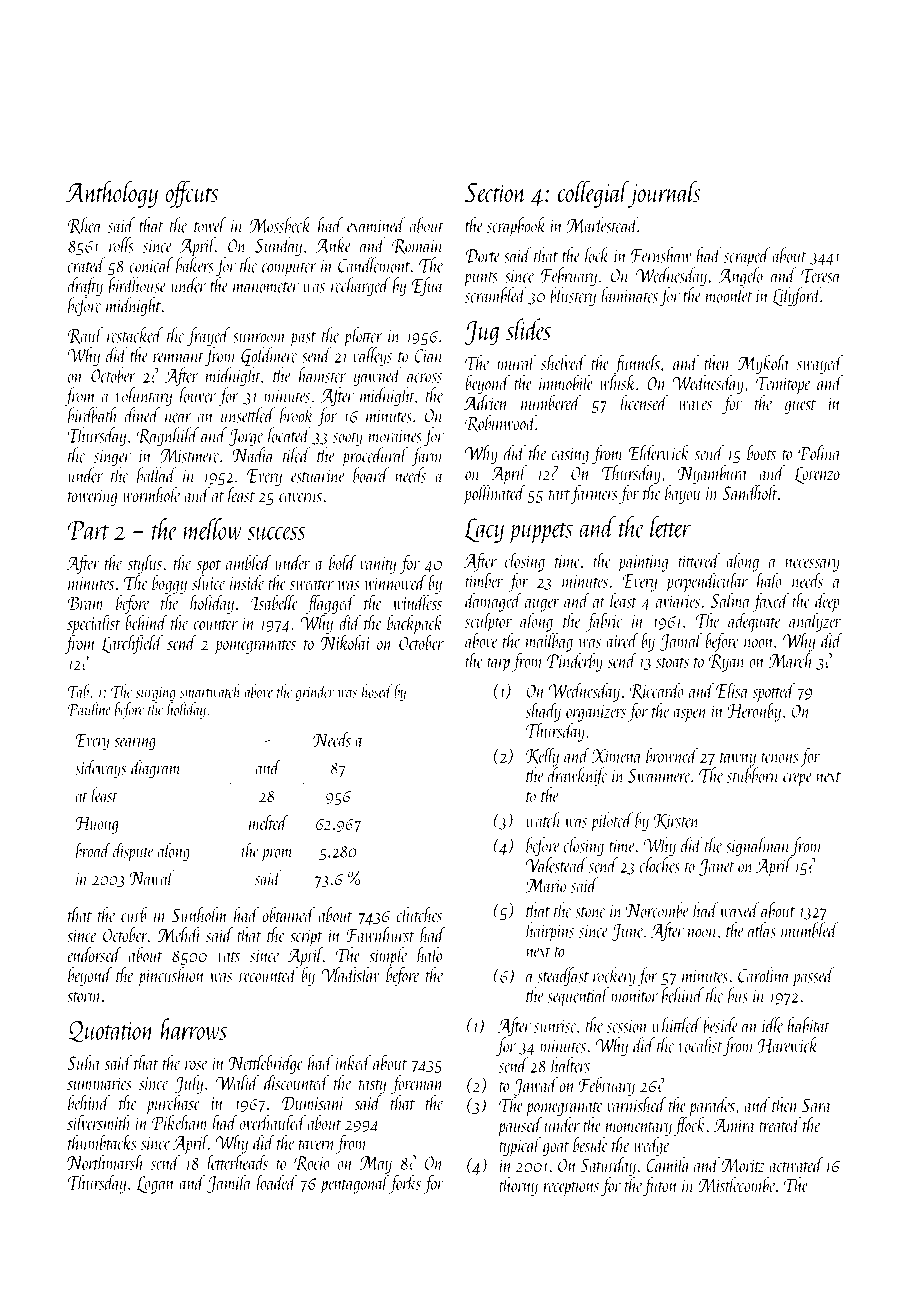 The image size is (908, 1316). What do you see at coordinates (315, 692) in the screenshot?
I see `grinder` at bounding box center [315, 692].
